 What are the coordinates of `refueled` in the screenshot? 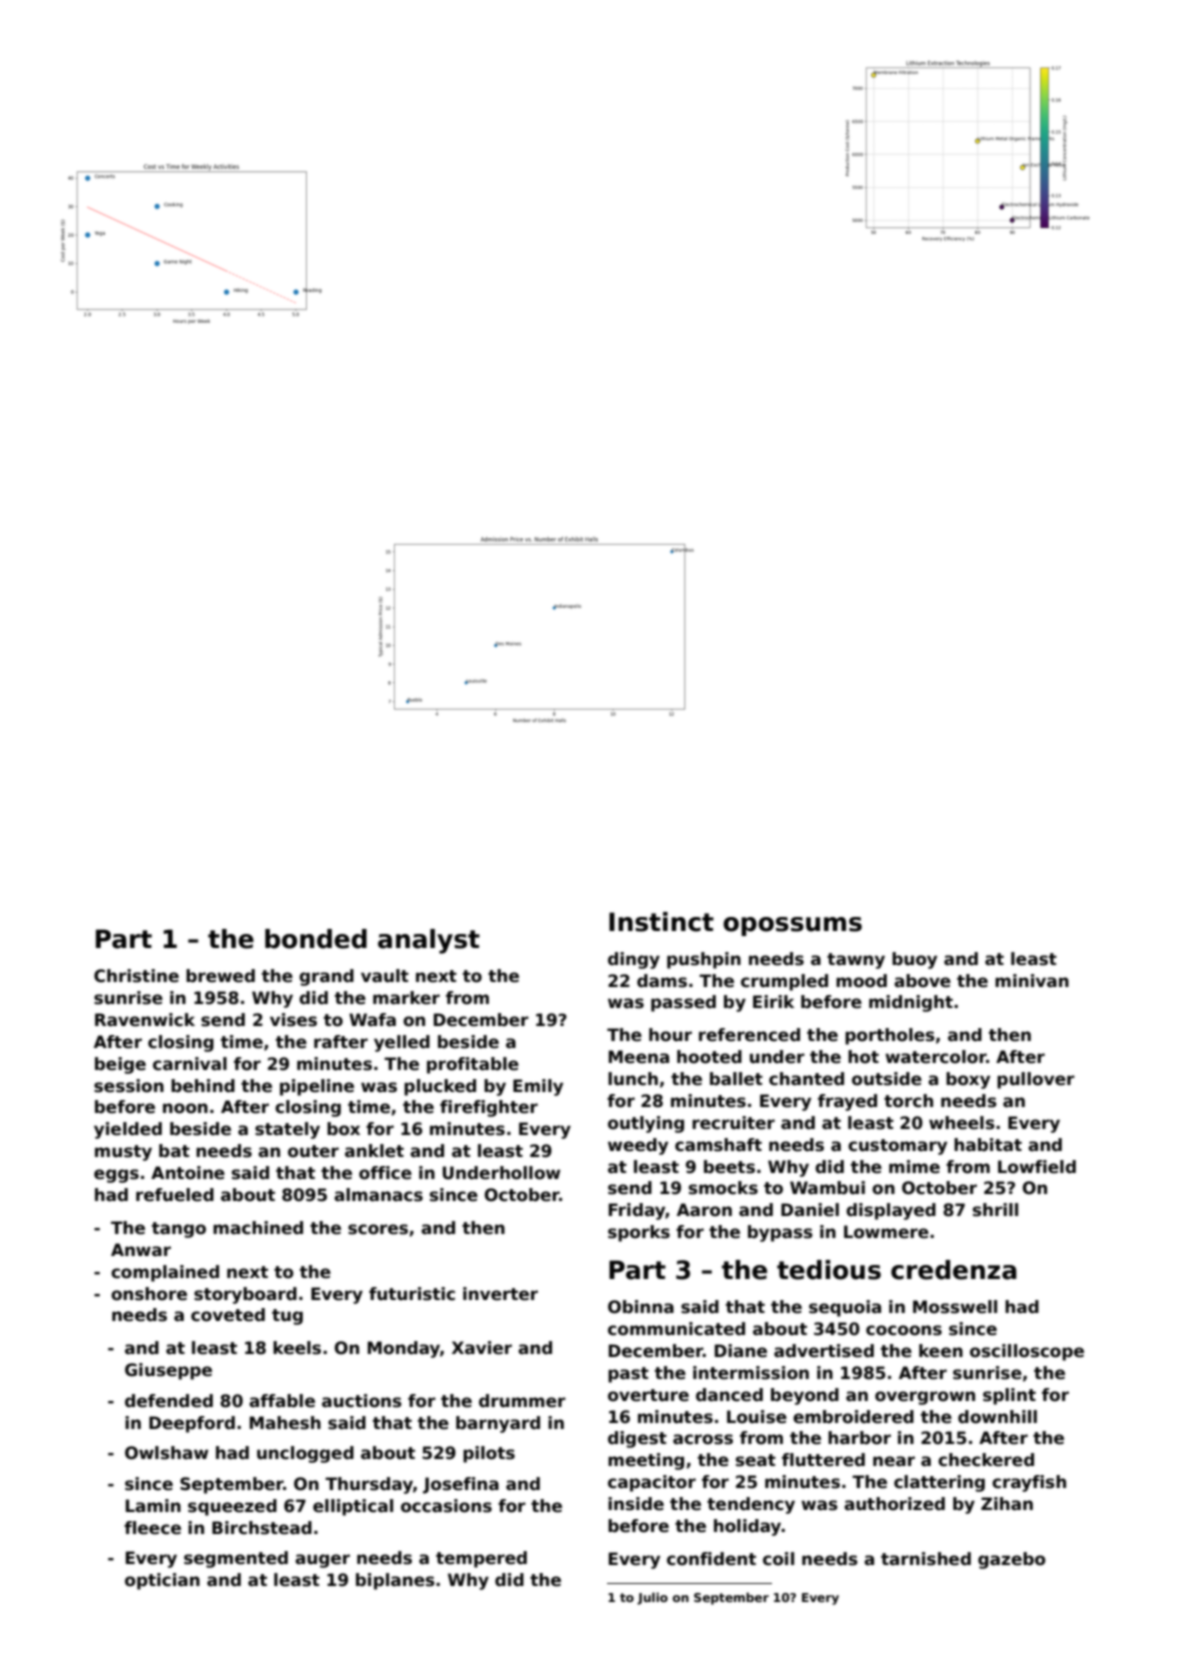 It's located at (175, 1195).
